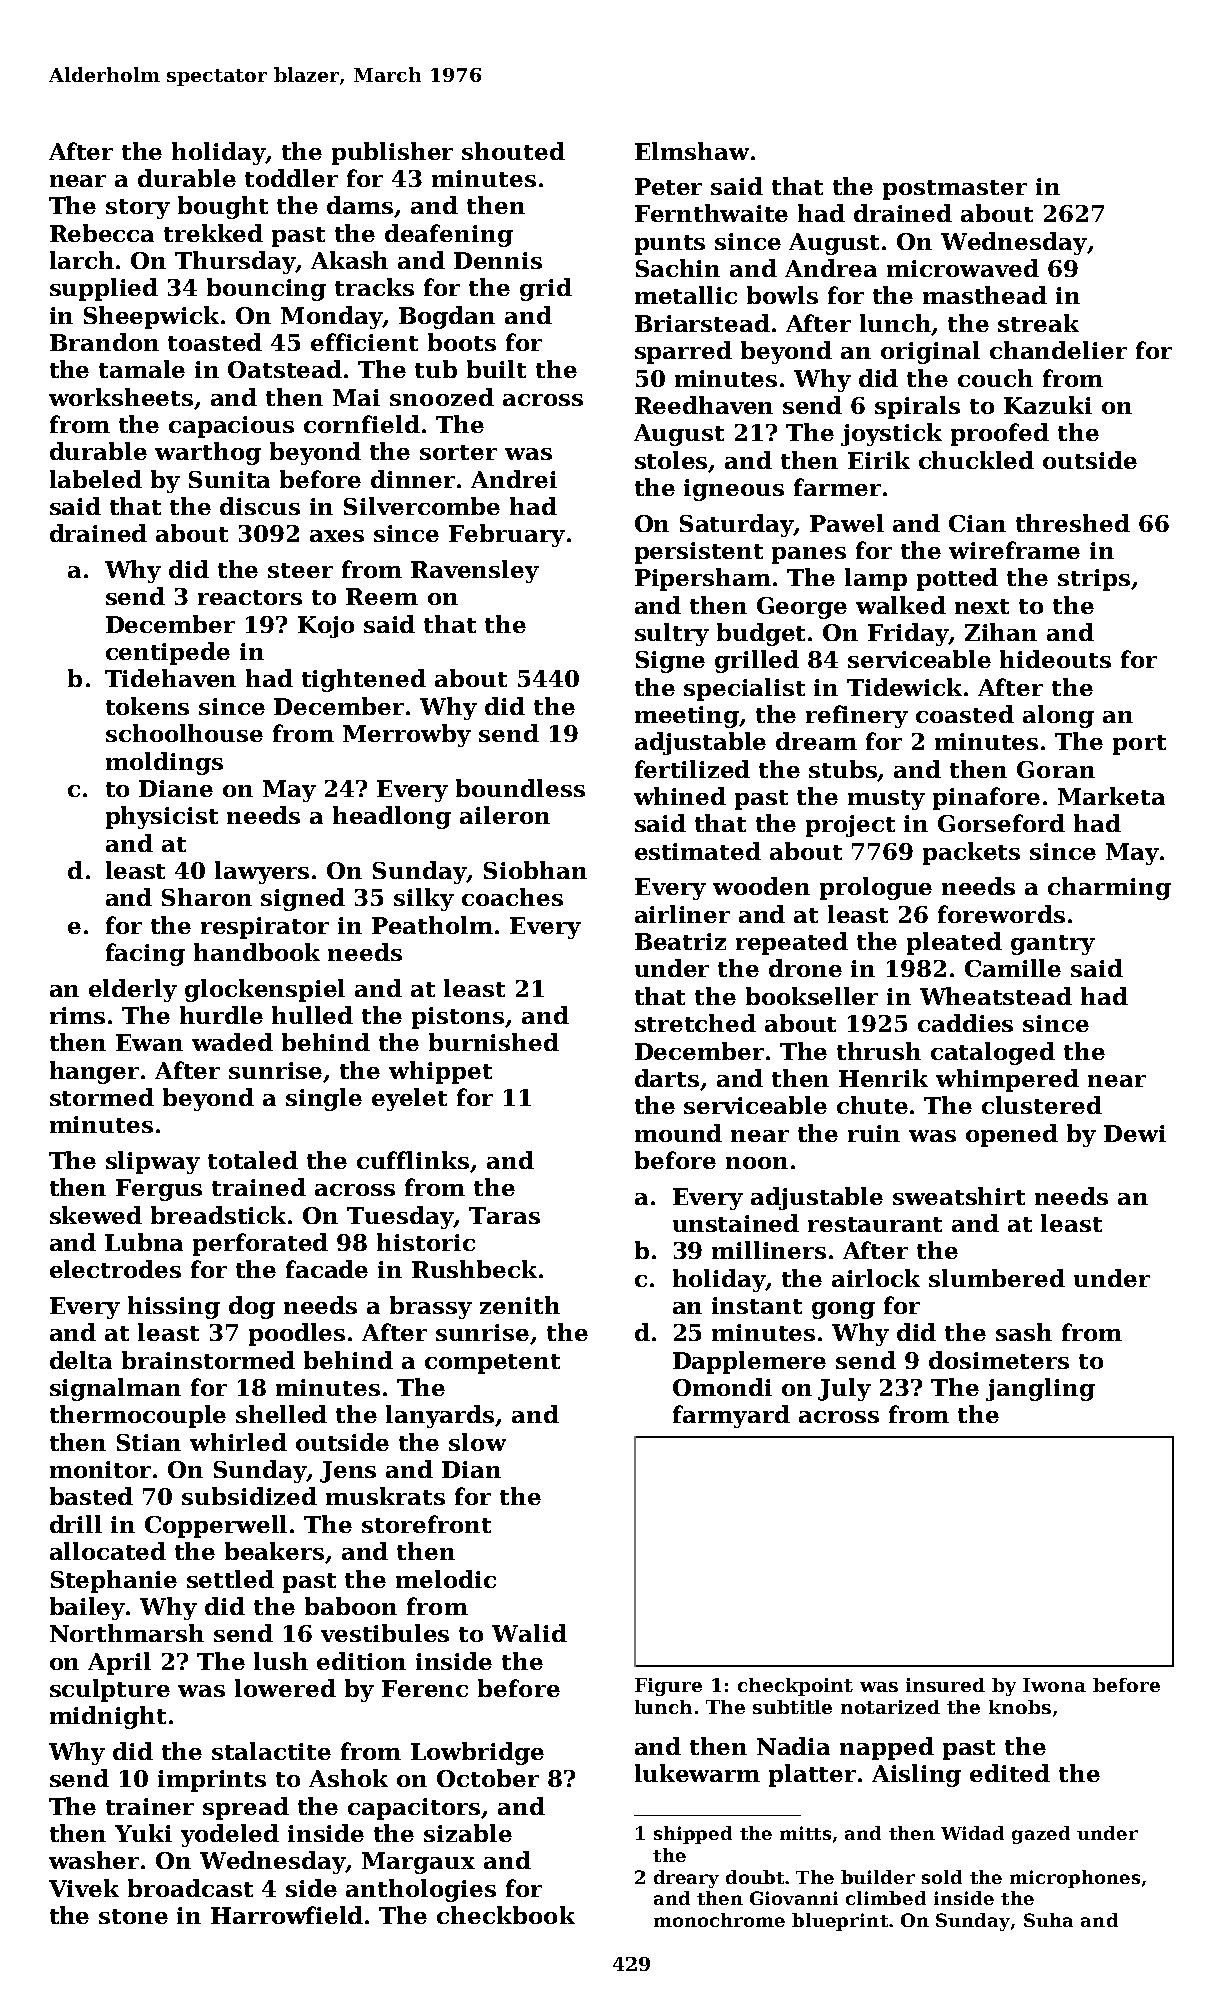 This document has height=2015, width=1223. Describe the element at coordinates (104, 342) in the document. I see `Brandon` at that location.
